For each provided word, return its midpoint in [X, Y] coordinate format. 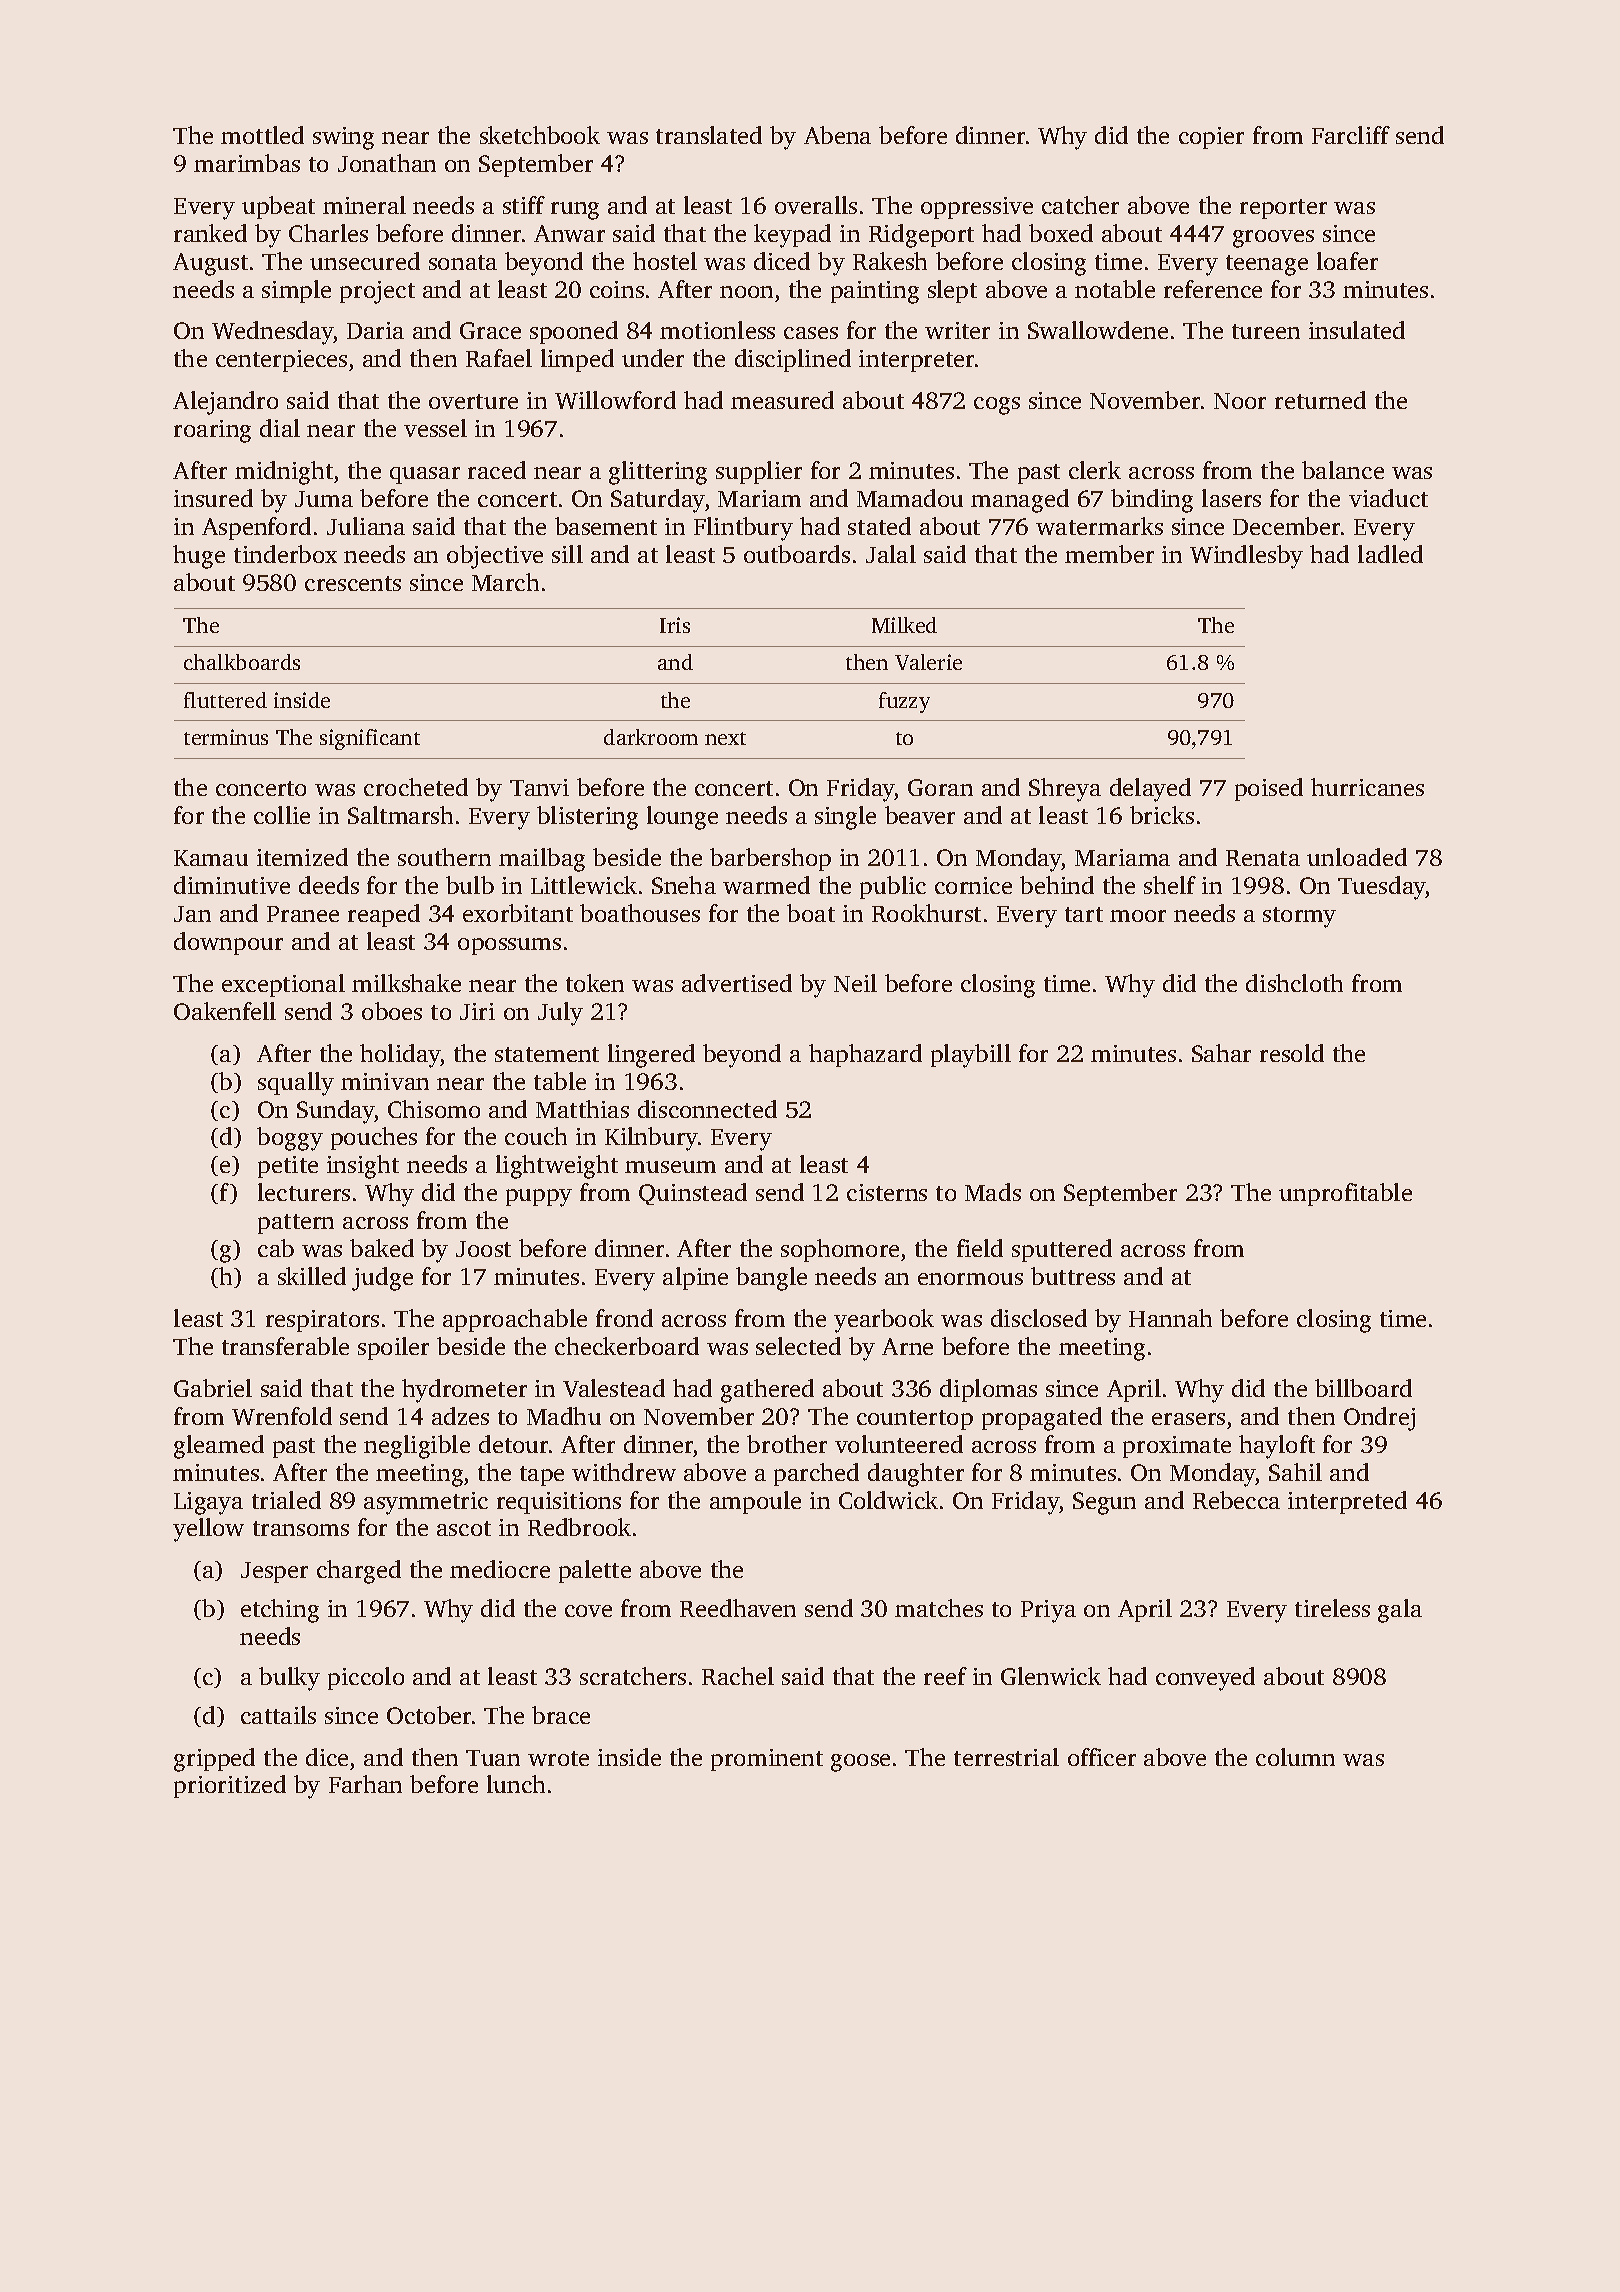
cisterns [887, 1192]
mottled [262, 135]
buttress [1073, 1276]
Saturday [658, 501]
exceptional [283, 985]
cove [588, 1611]
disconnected [707, 1109]
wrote [558, 1758]
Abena [837, 135]
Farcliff [1351, 135]
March [505, 582]
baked [382, 1248]
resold [1292, 1053]
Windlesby [1246, 557]
